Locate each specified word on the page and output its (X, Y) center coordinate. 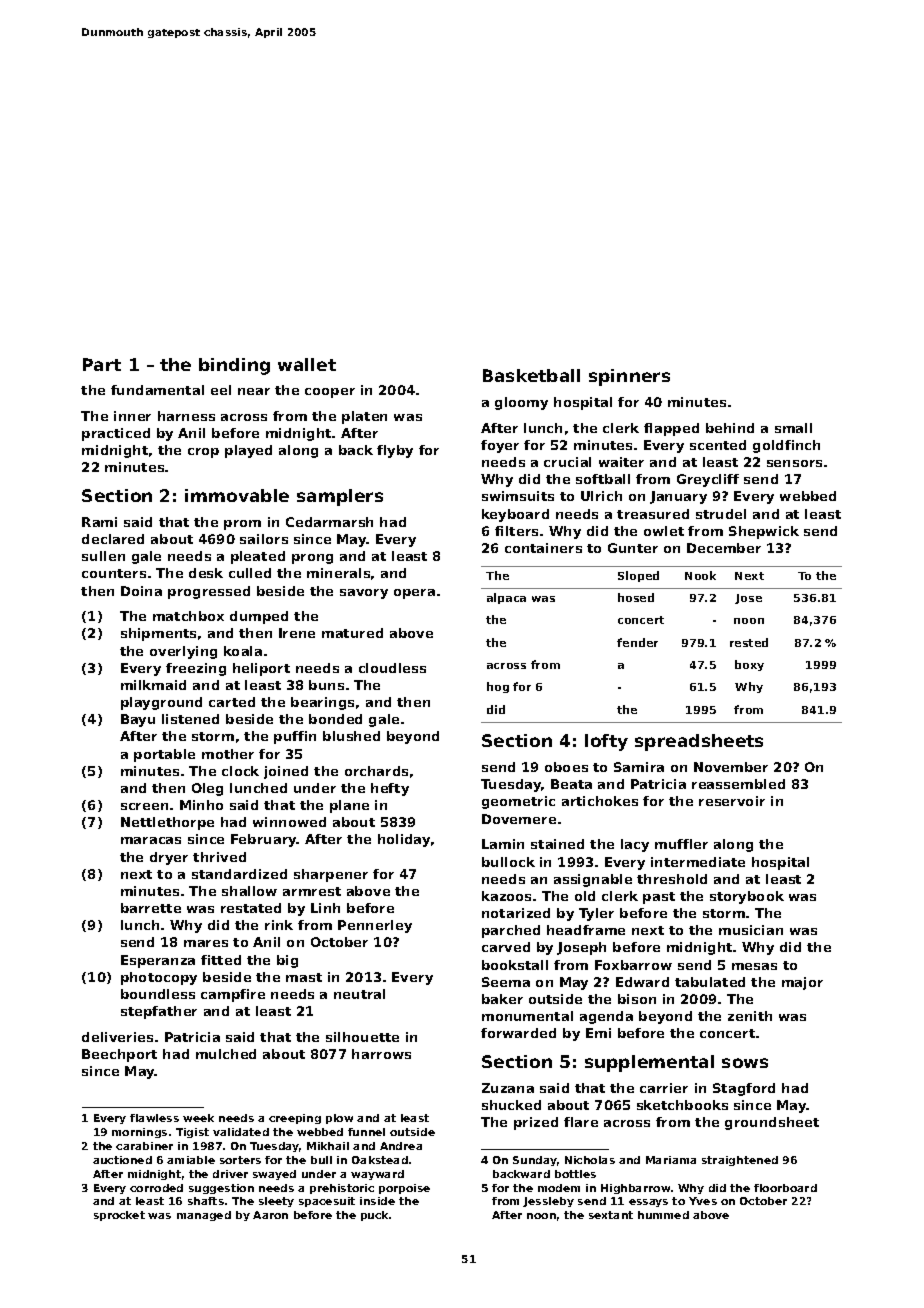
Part (102, 364)
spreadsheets (699, 742)
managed (204, 1216)
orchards (376, 771)
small (793, 428)
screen (144, 806)
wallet (307, 364)
